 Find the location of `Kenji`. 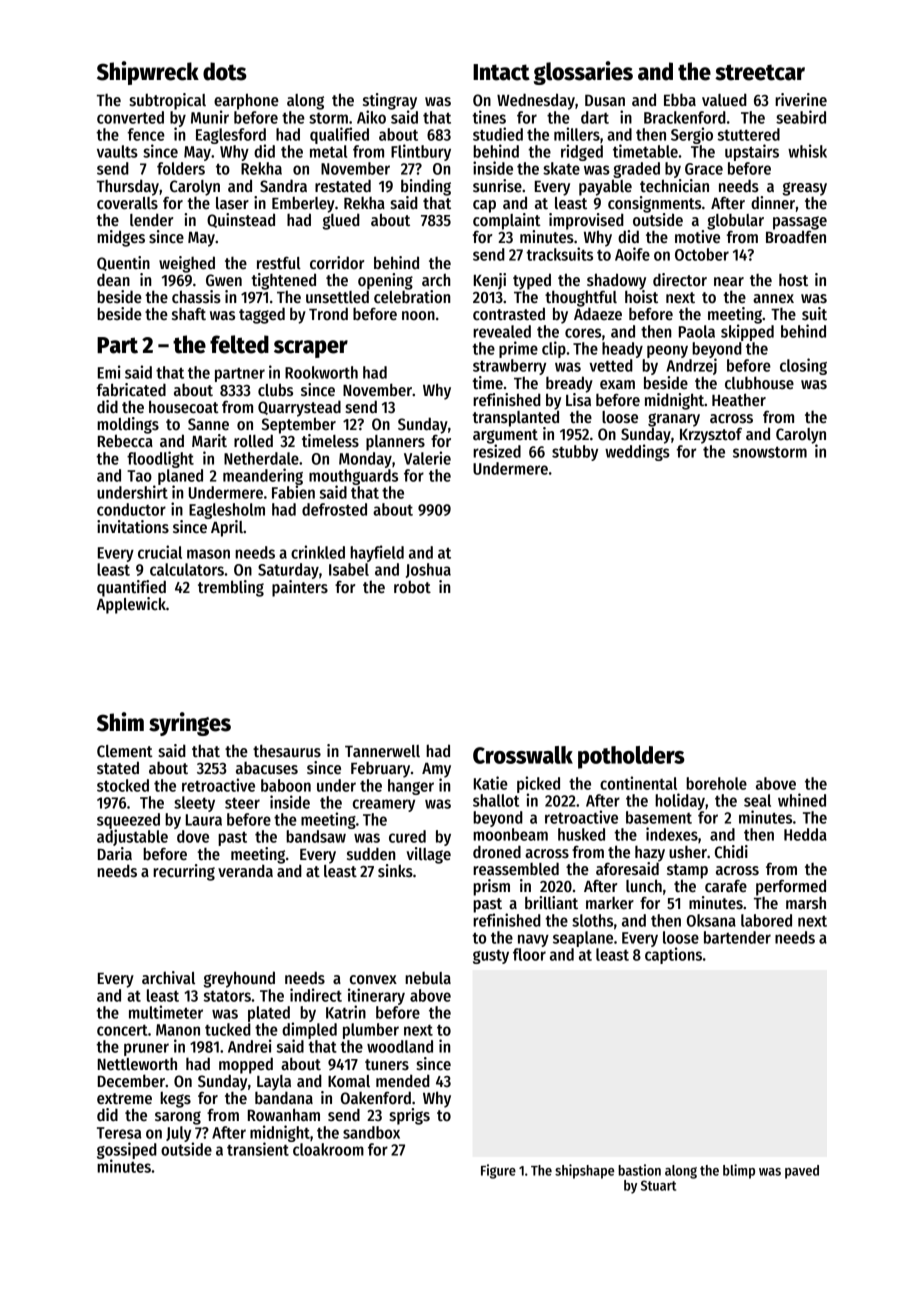

Kenji is located at coordinates (490, 281).
